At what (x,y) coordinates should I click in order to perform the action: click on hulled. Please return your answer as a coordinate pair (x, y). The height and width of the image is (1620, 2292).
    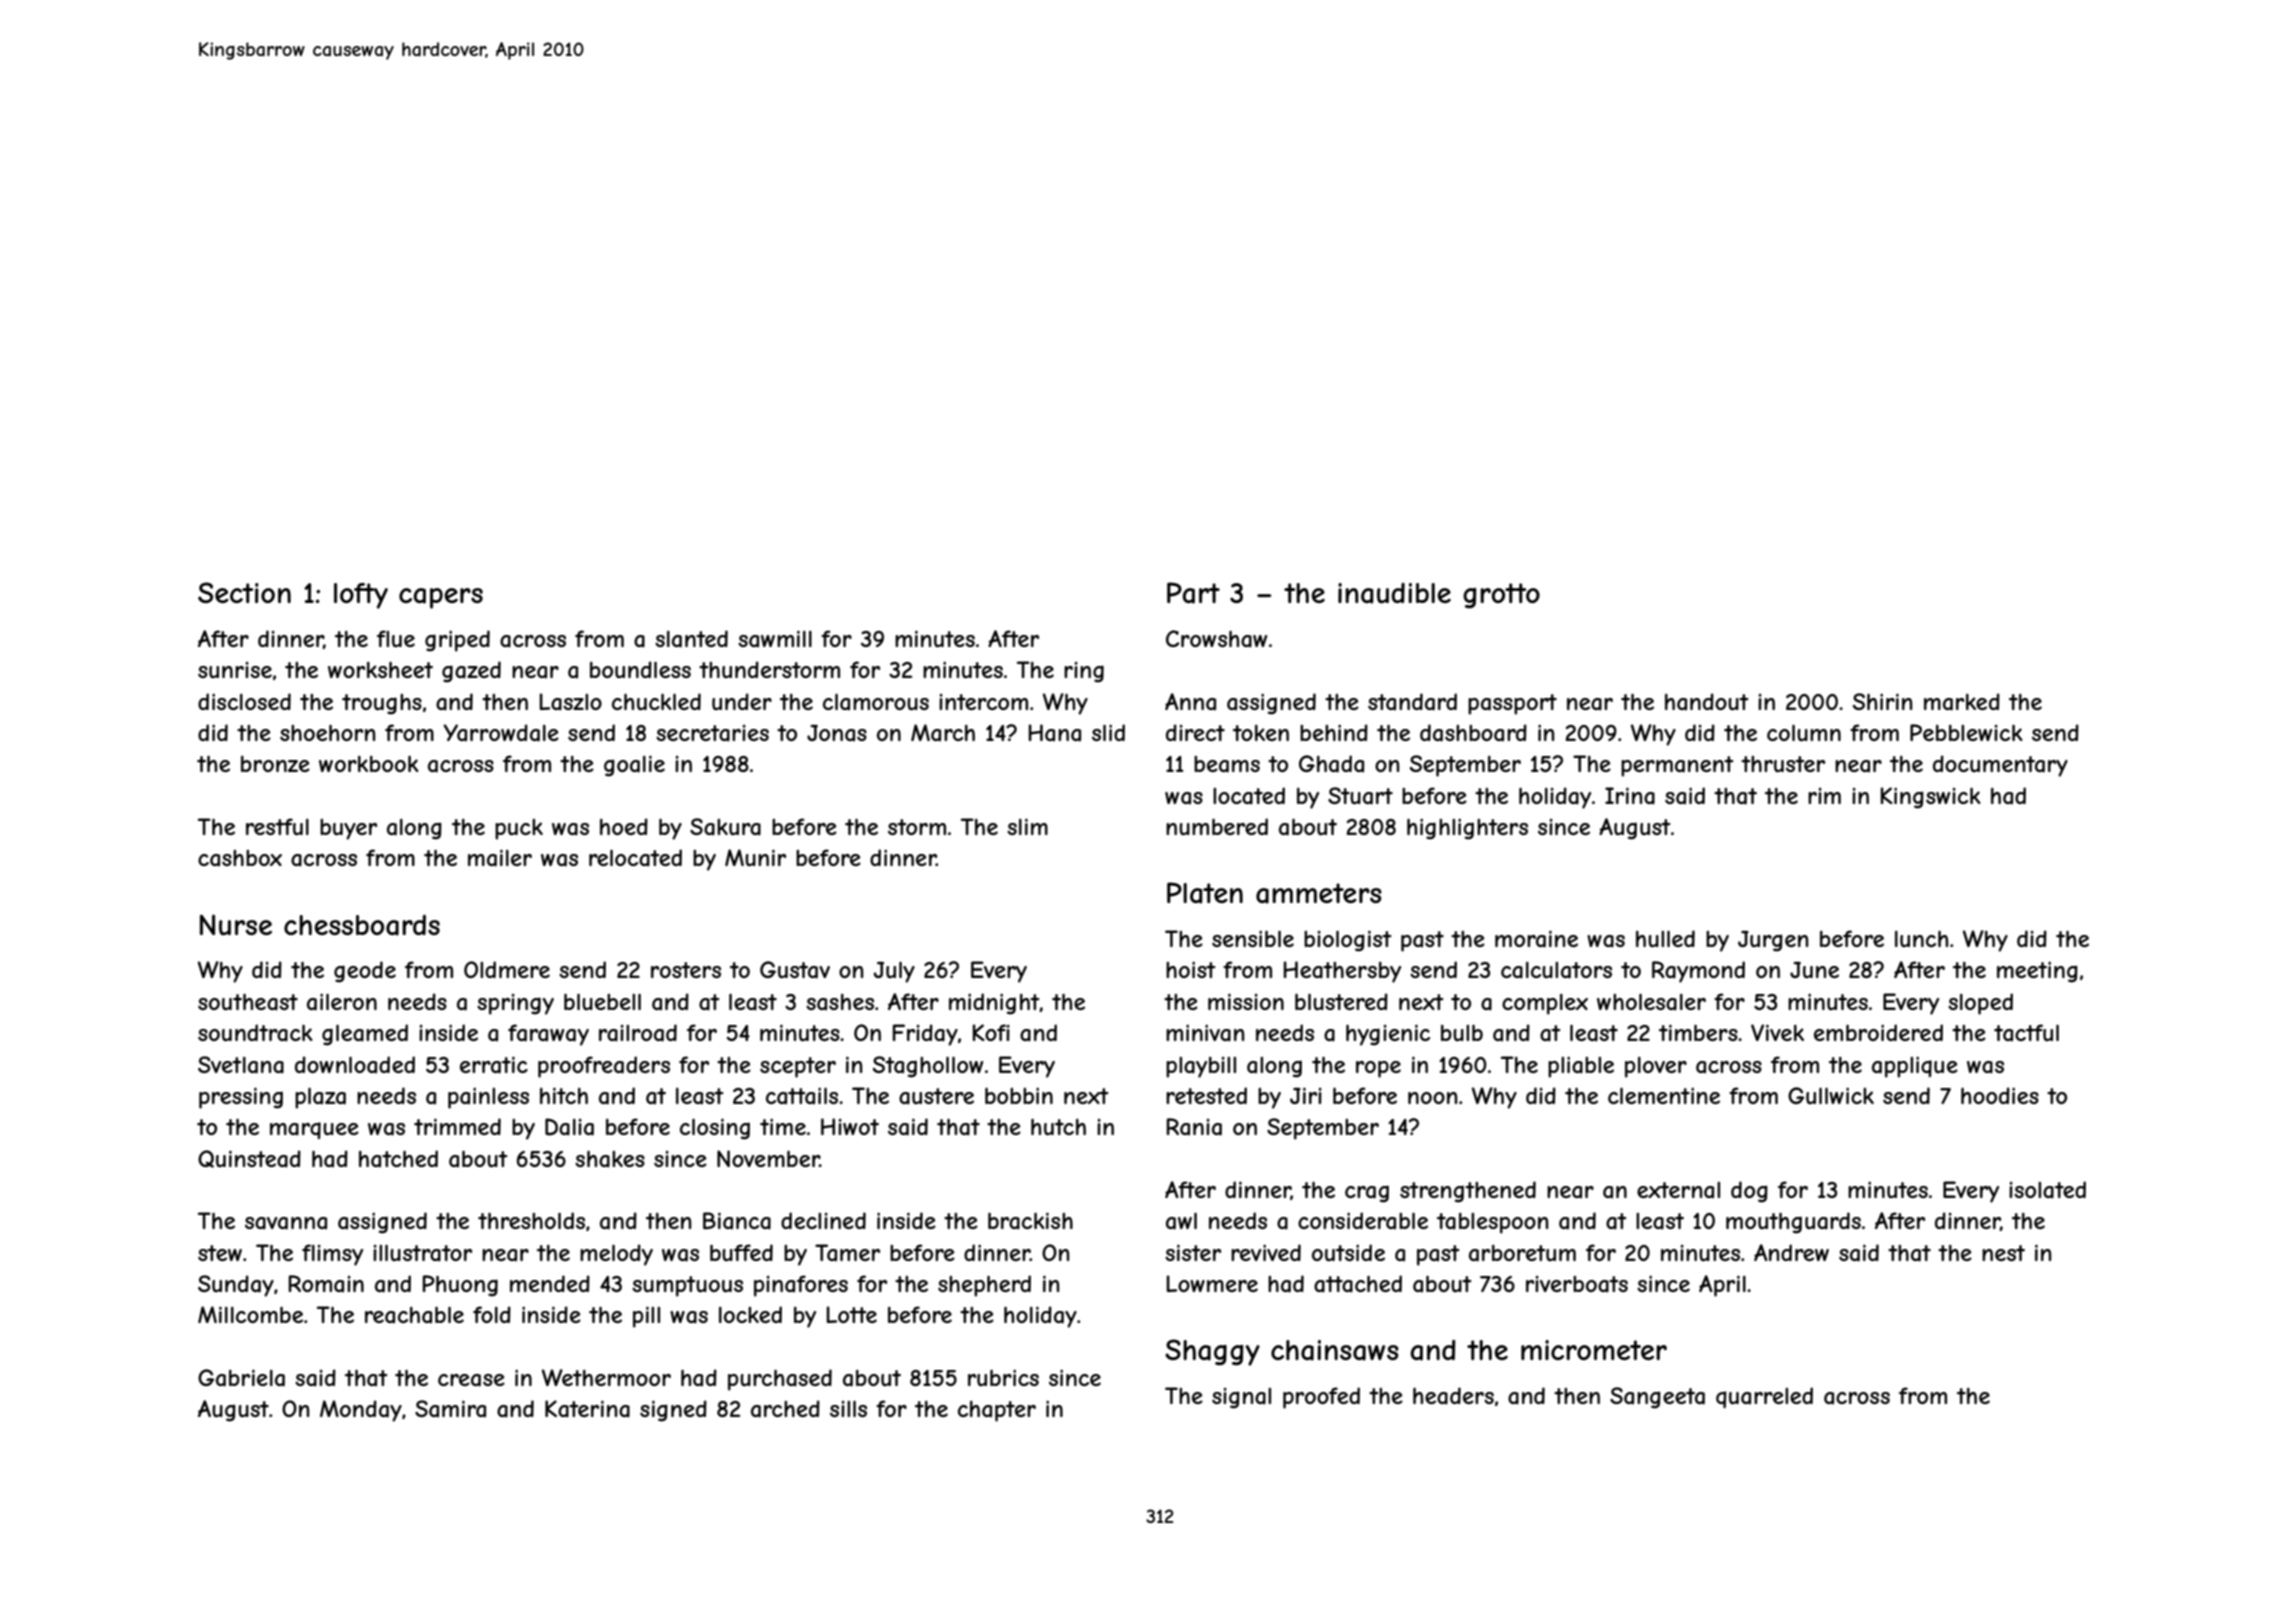
    Looking at the image, I should click on (1665, 938).
